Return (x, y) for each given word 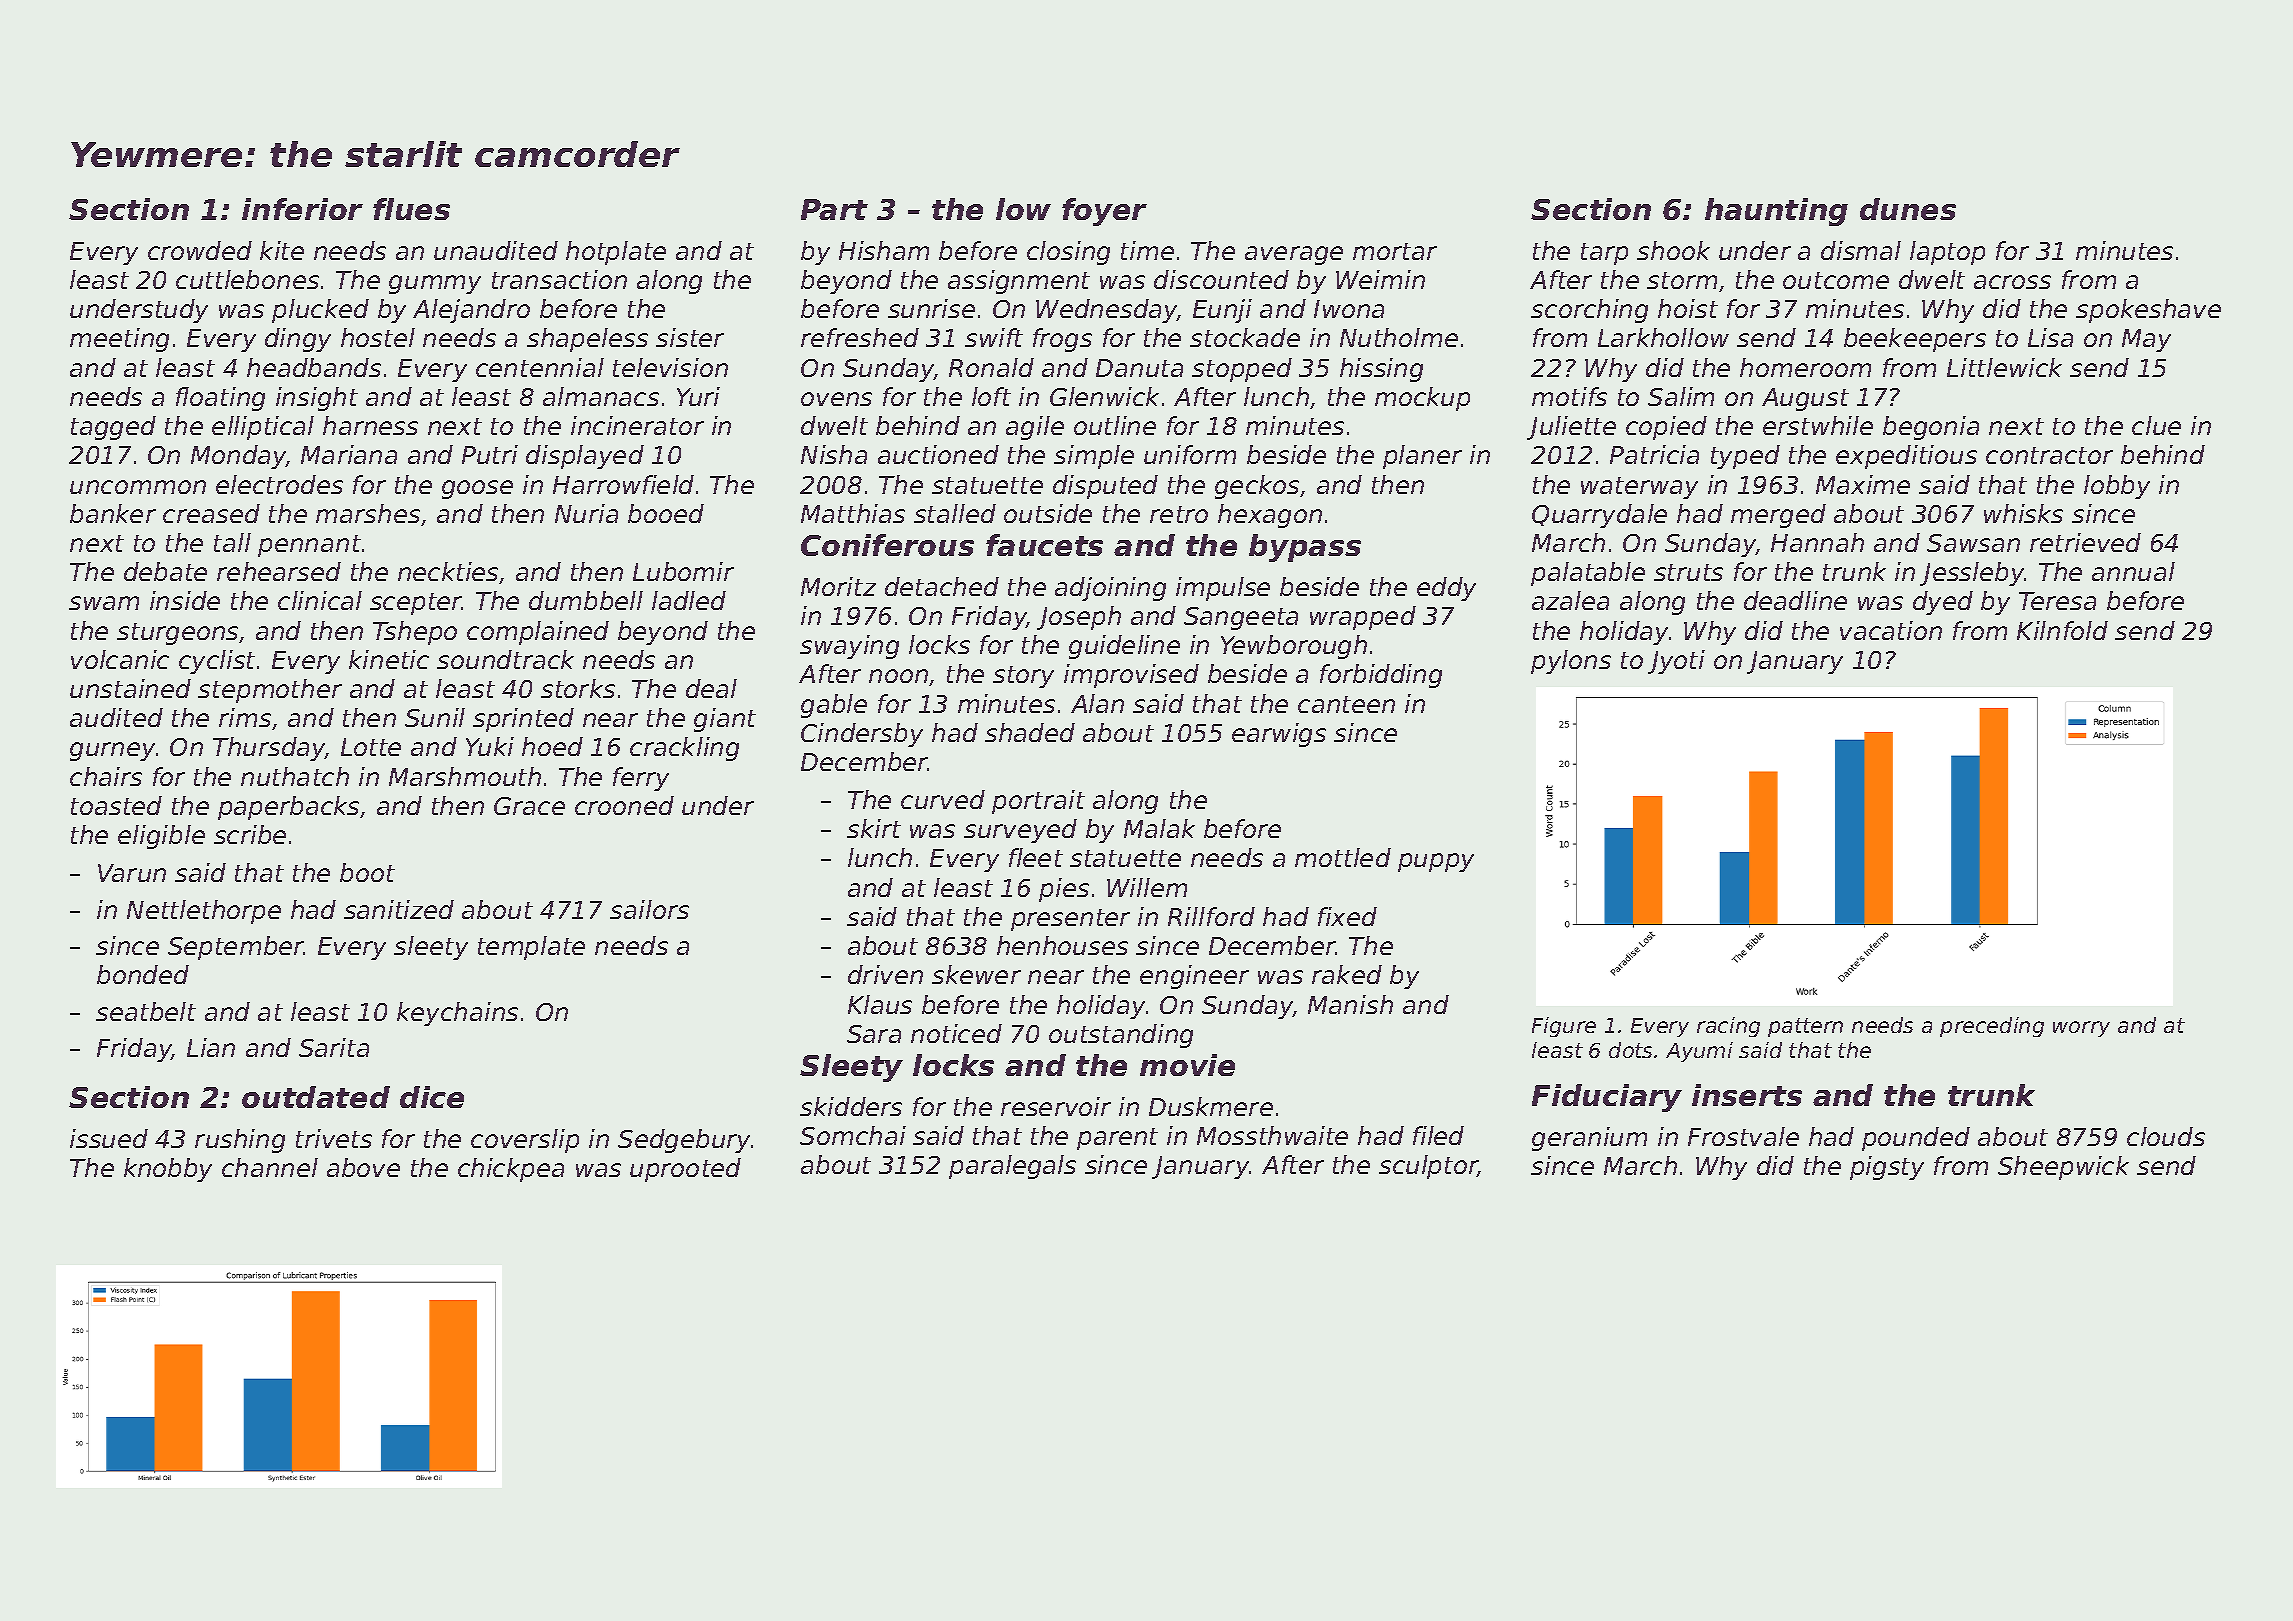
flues (411, 209)
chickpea (511, 1170)
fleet (1036, 857)
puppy (1436, 862)
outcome (1836, 280)
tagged (113, 428)
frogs (1062, 340)
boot (367, 872)
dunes (1908, 209)
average (1294, 255)
